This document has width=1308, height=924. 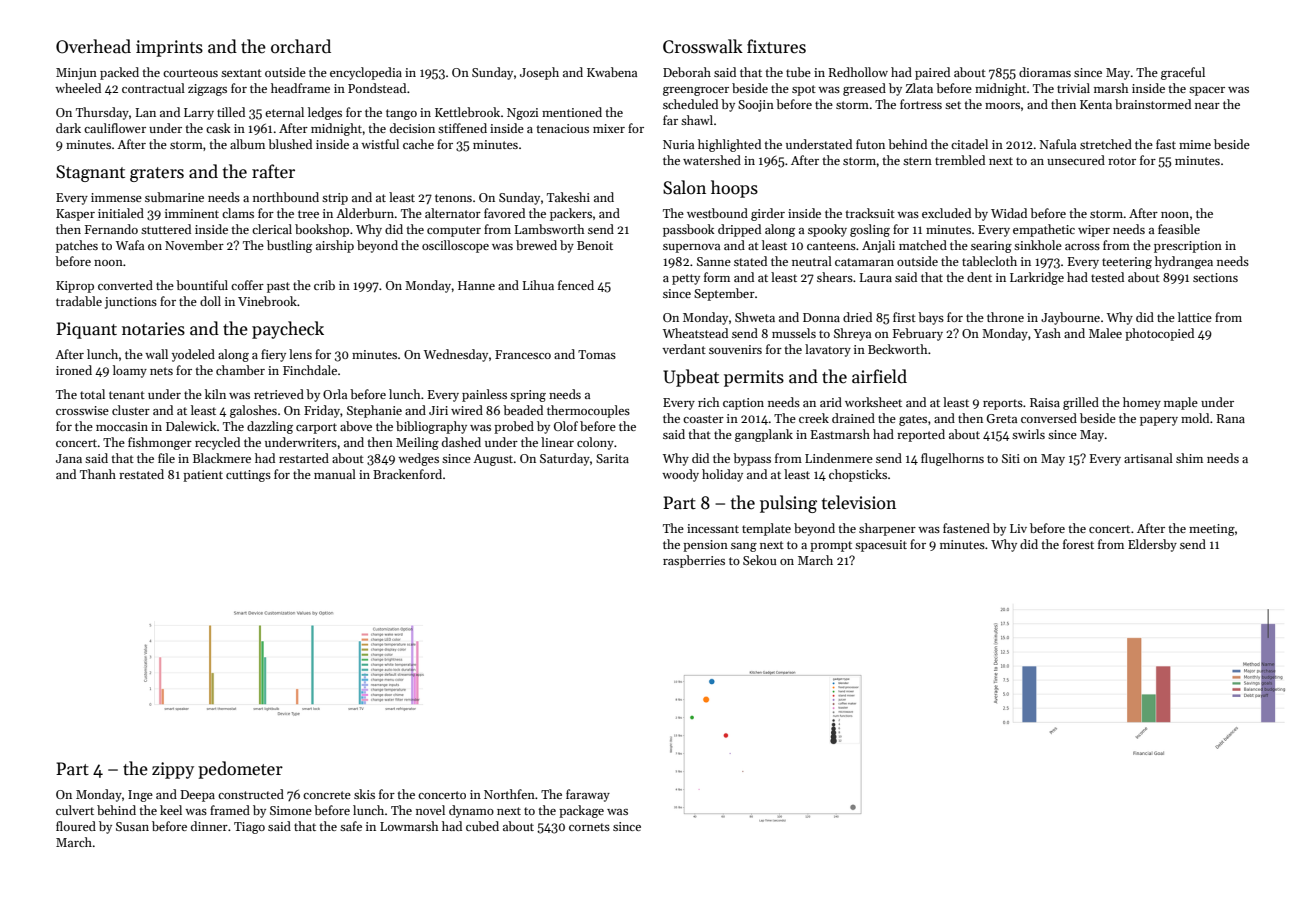 What do you see at coordinates (248, 476) in the document?
I see `cuttings` at bounding box center [248, 476].
